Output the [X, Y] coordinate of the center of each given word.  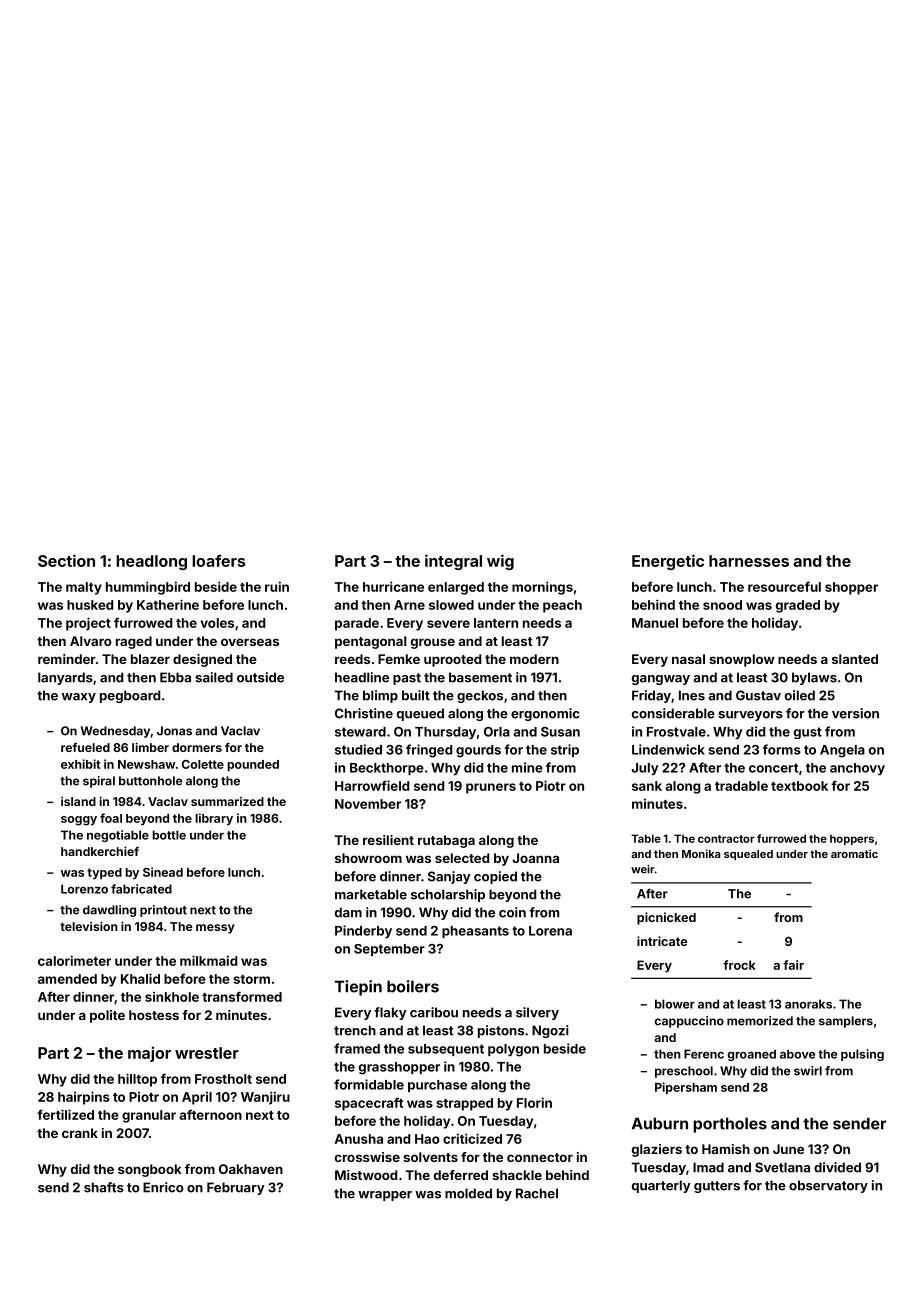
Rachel [537, 1193]
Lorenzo [84, 889]
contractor [726, 839]
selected [462, 858]
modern [534, 659]
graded [798, 606]
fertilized [65, 1114]
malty [84, 588]
